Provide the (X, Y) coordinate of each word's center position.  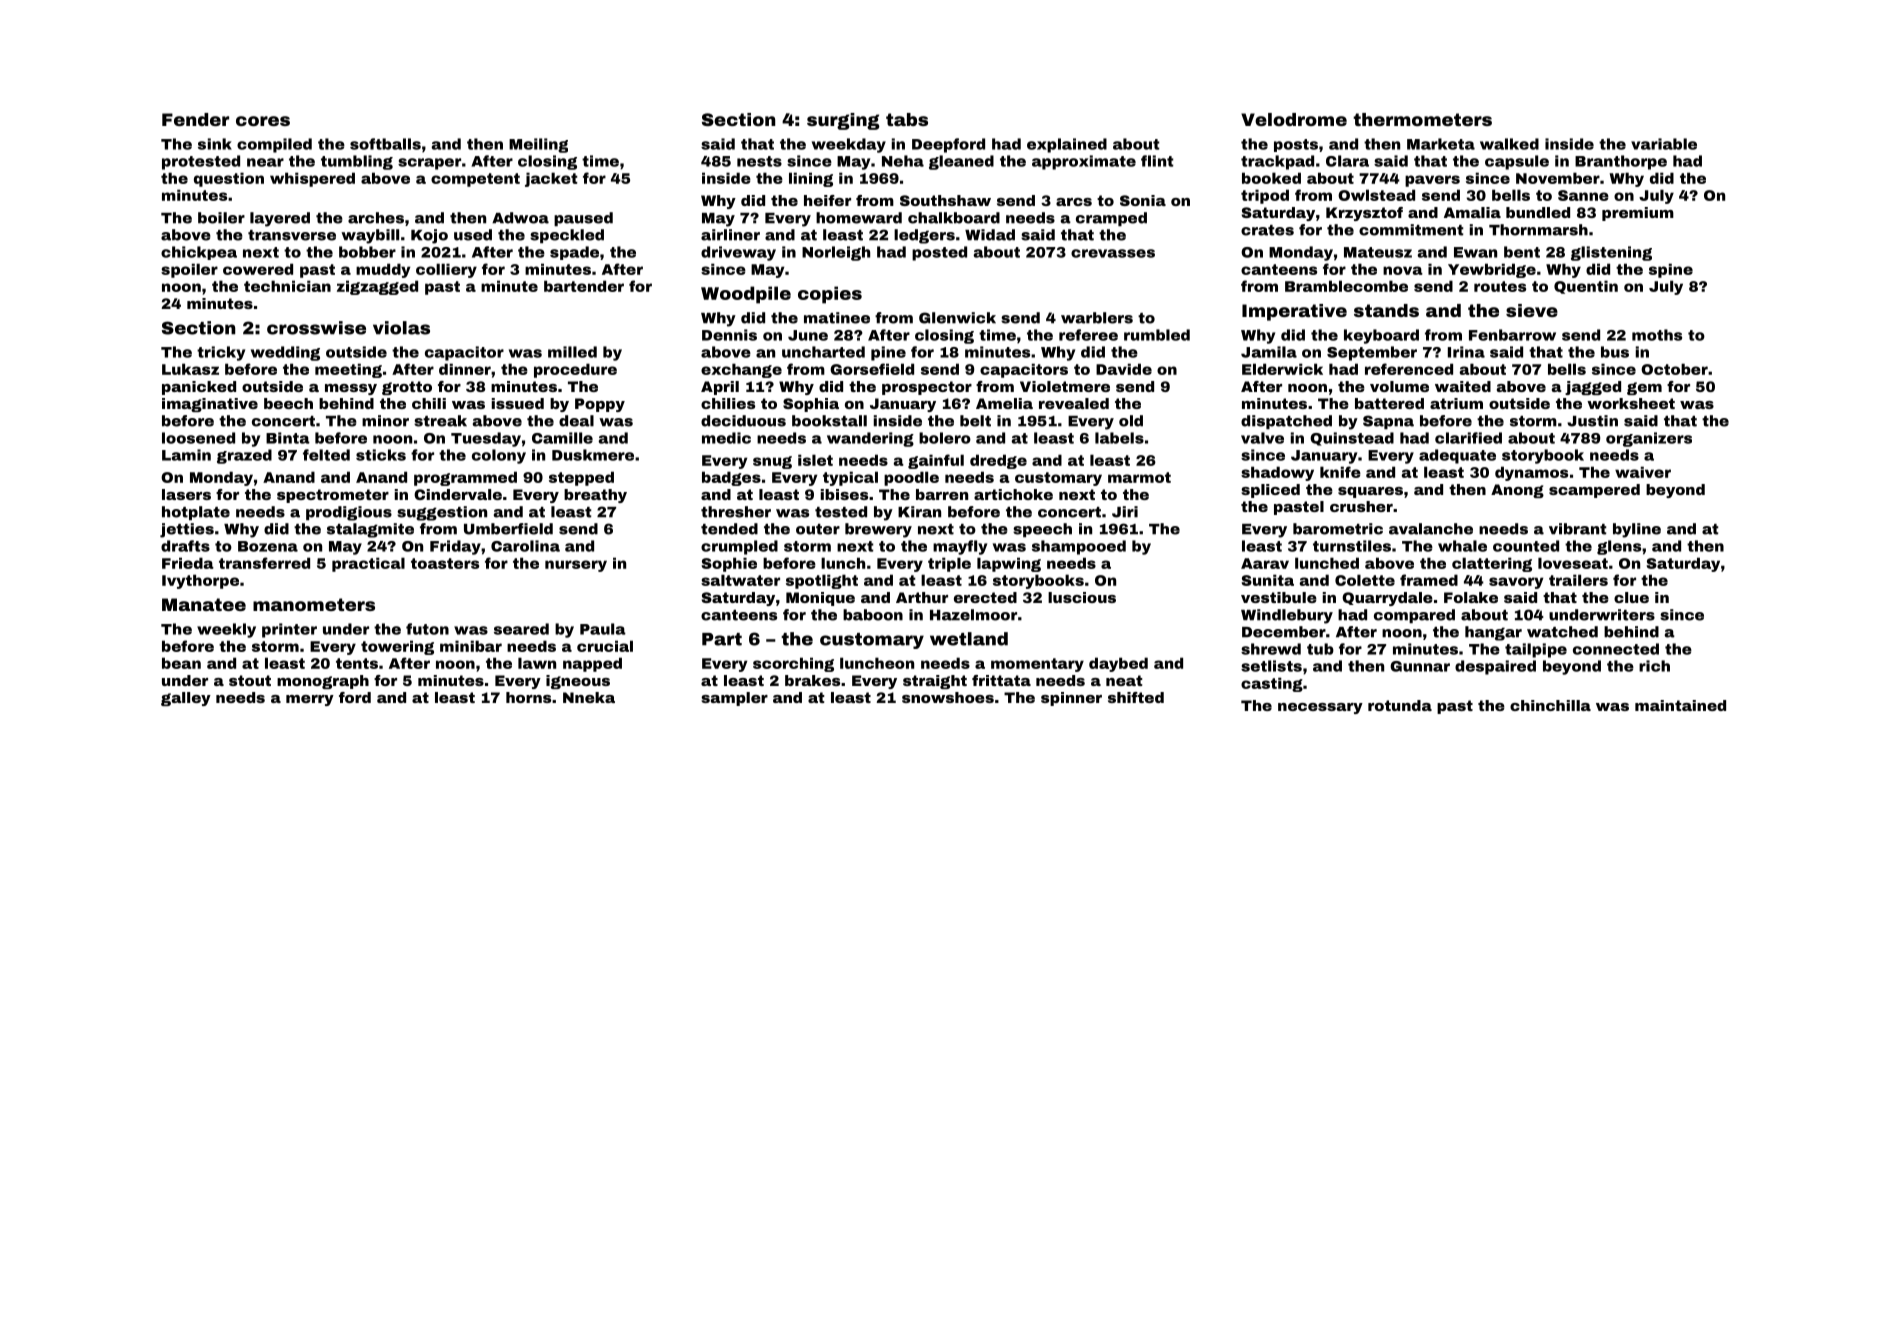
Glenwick (957, 318)
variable (1664, 144)
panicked (199, 388)
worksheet (1631, 403)
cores (263, 121)
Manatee (204, 604)
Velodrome (1294, 119)
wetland (969, 639)
